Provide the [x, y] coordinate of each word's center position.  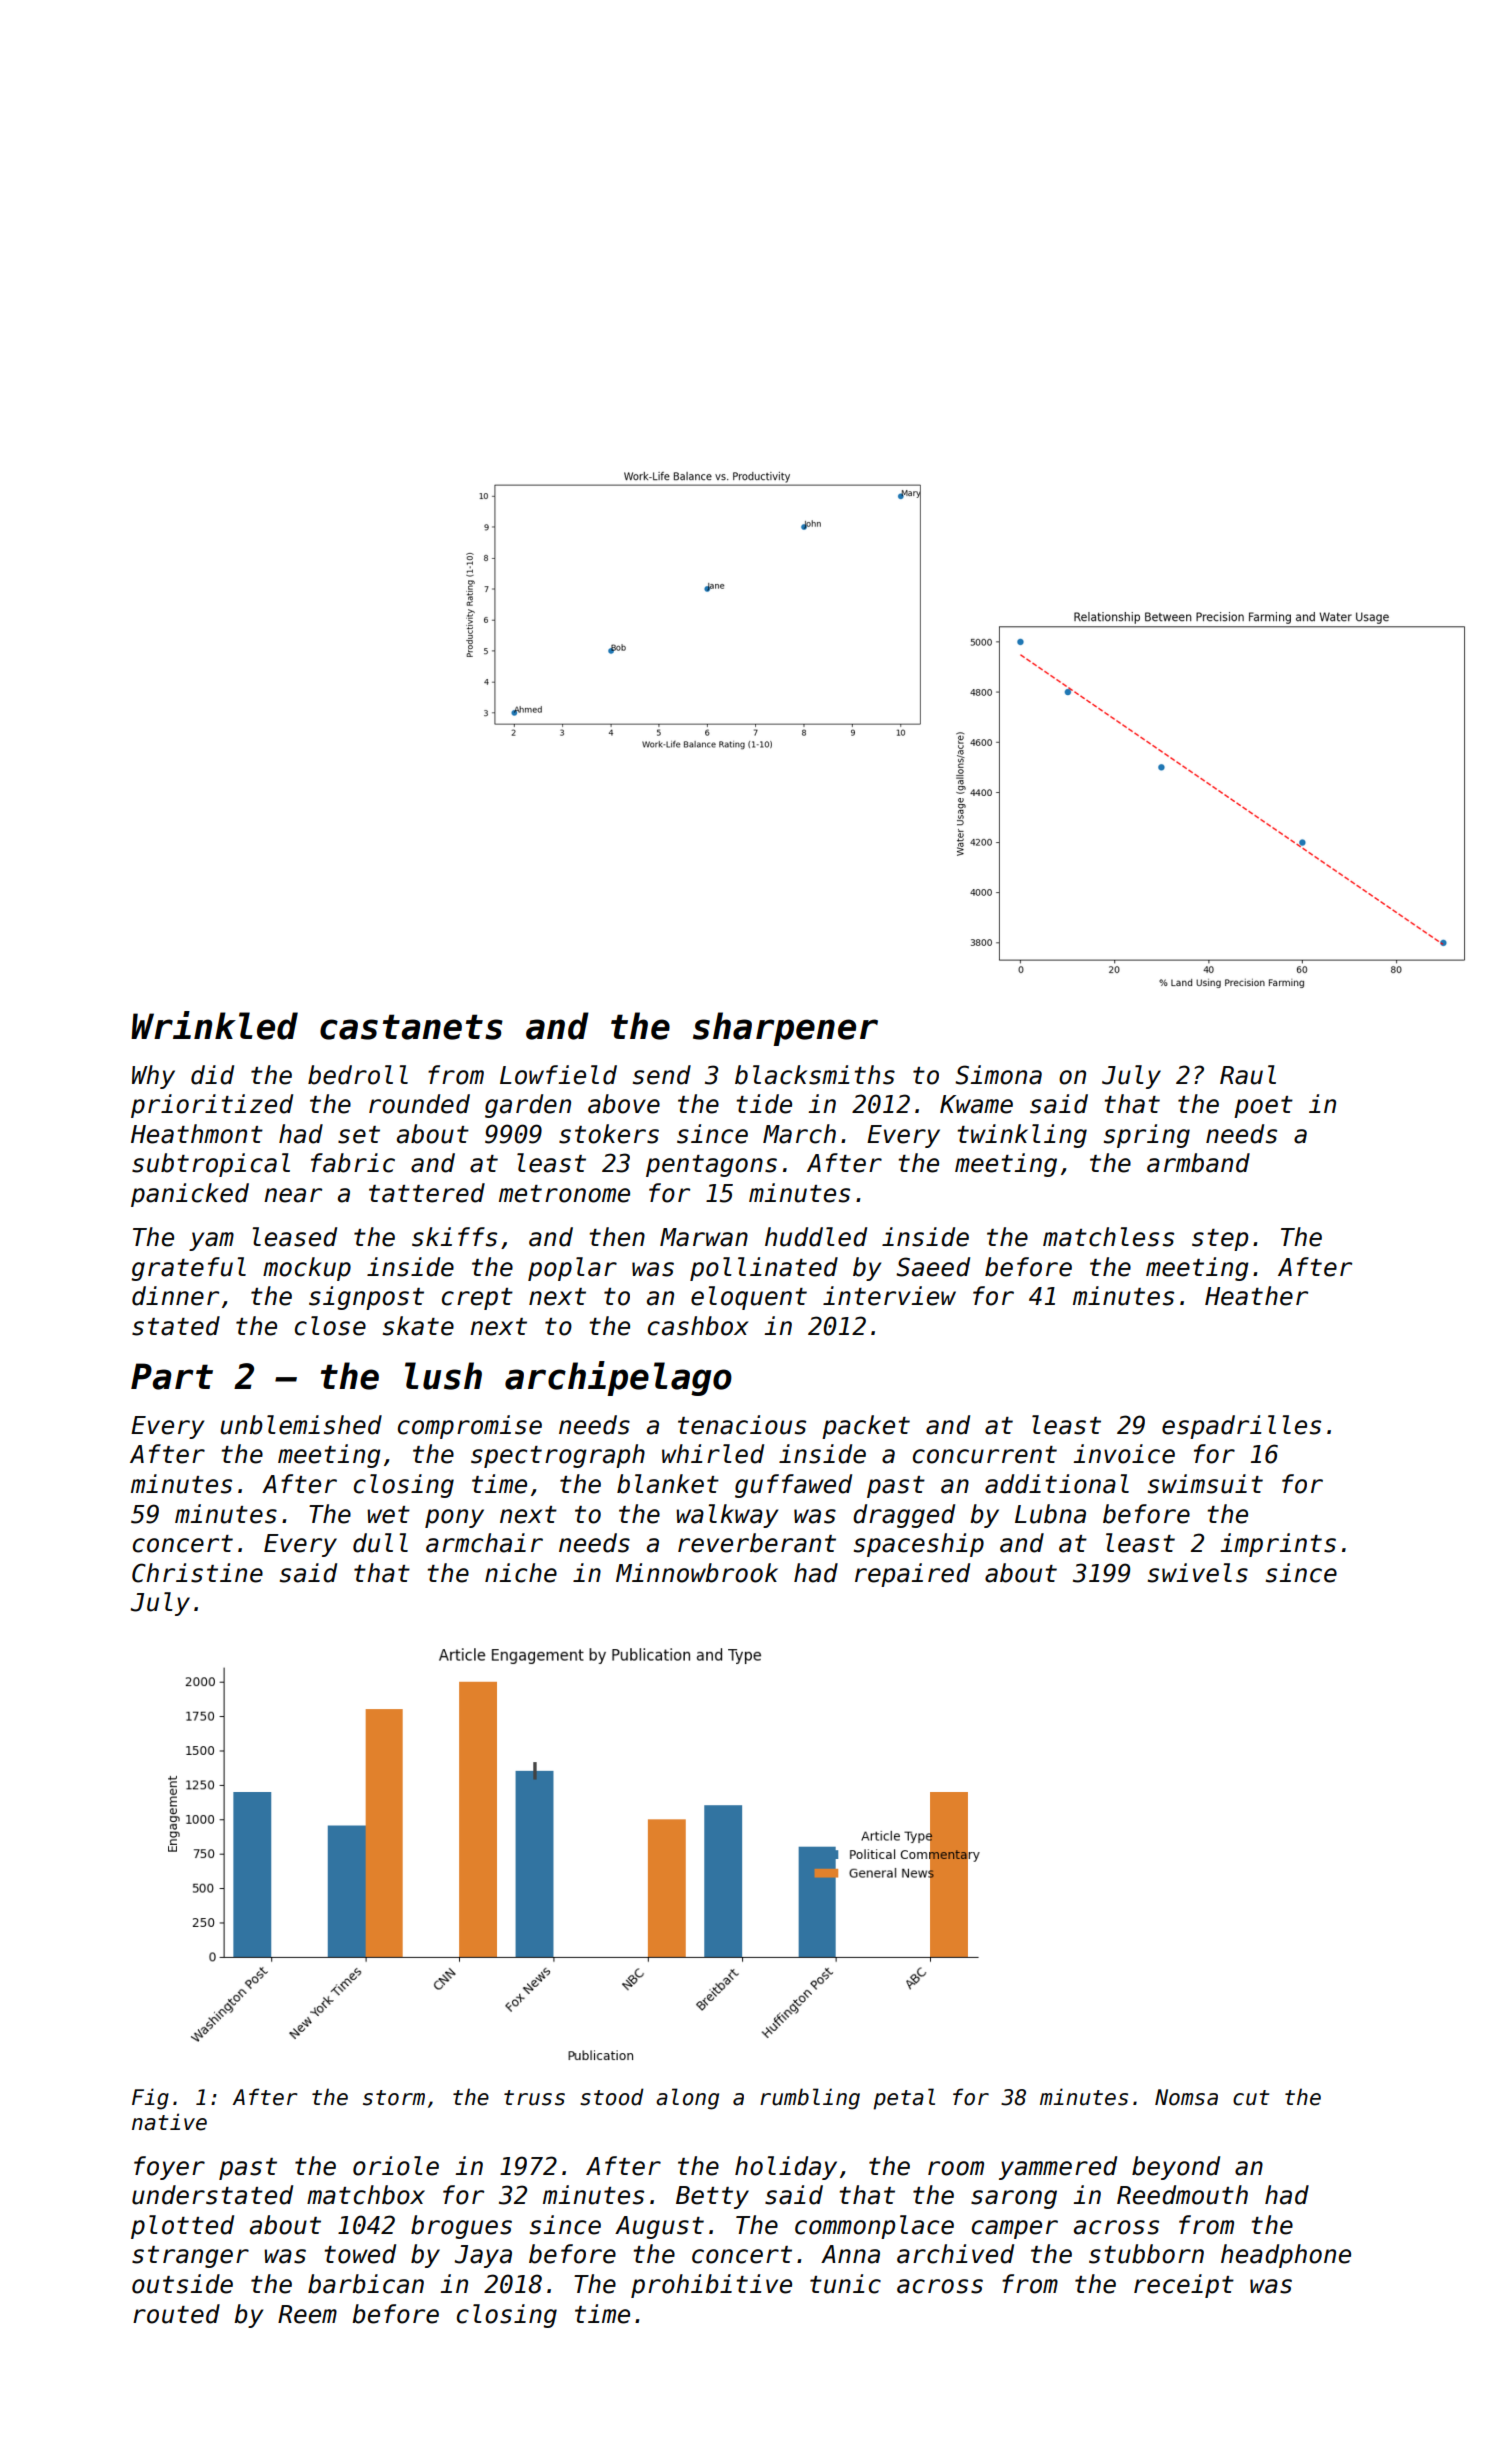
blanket [668, 1484]
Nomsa [1186, 2097]
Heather [1256, 1296]
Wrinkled [214, 1025]
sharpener [785, 1029]
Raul [1248, 1075]
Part [172, 1376]
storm [394, 2098]
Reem [307, 2314]
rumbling [810, 2099]
